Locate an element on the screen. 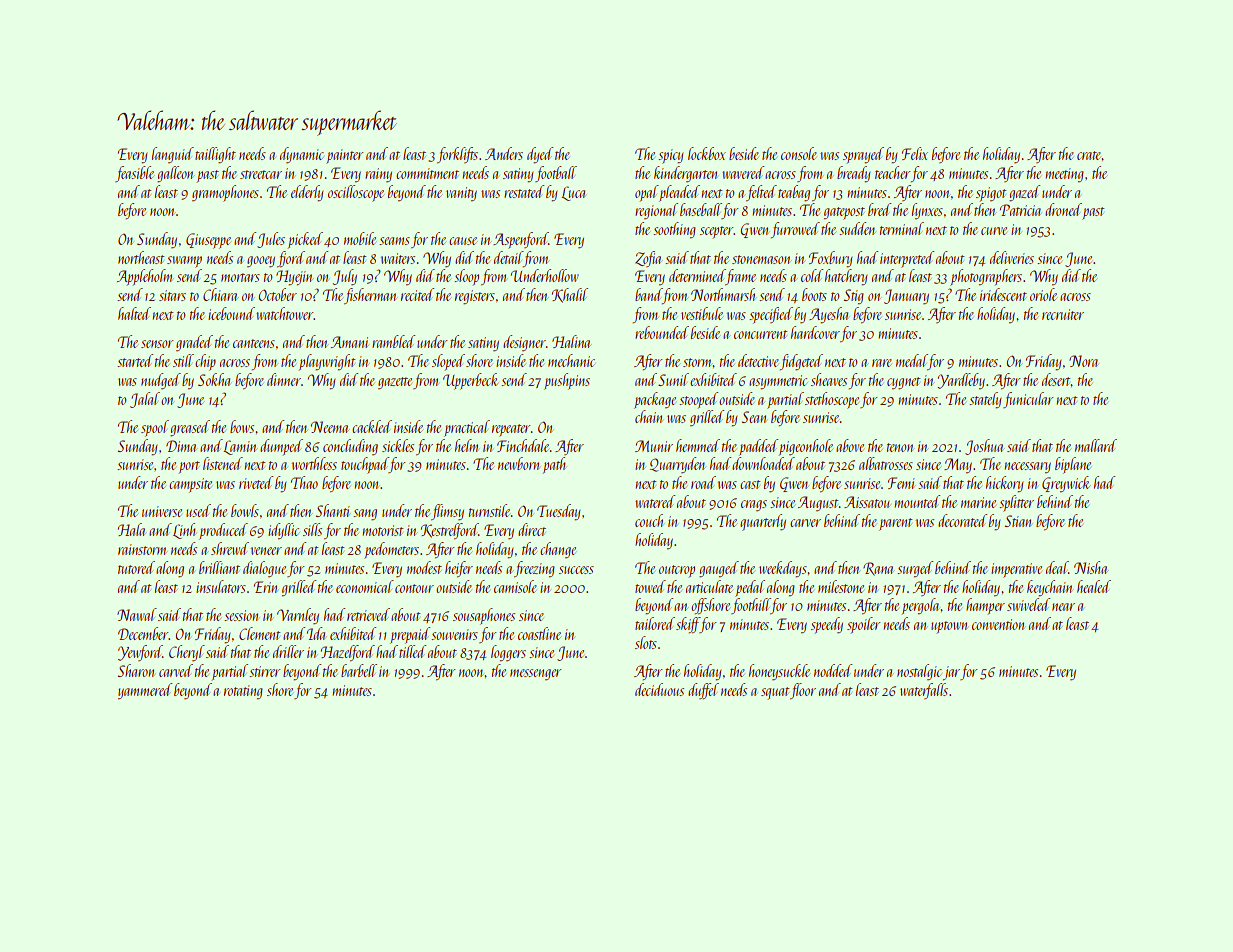 Image resolution: width=1233 pixels, height=952 pixels. crate is located at coordinates (1089, 155).
